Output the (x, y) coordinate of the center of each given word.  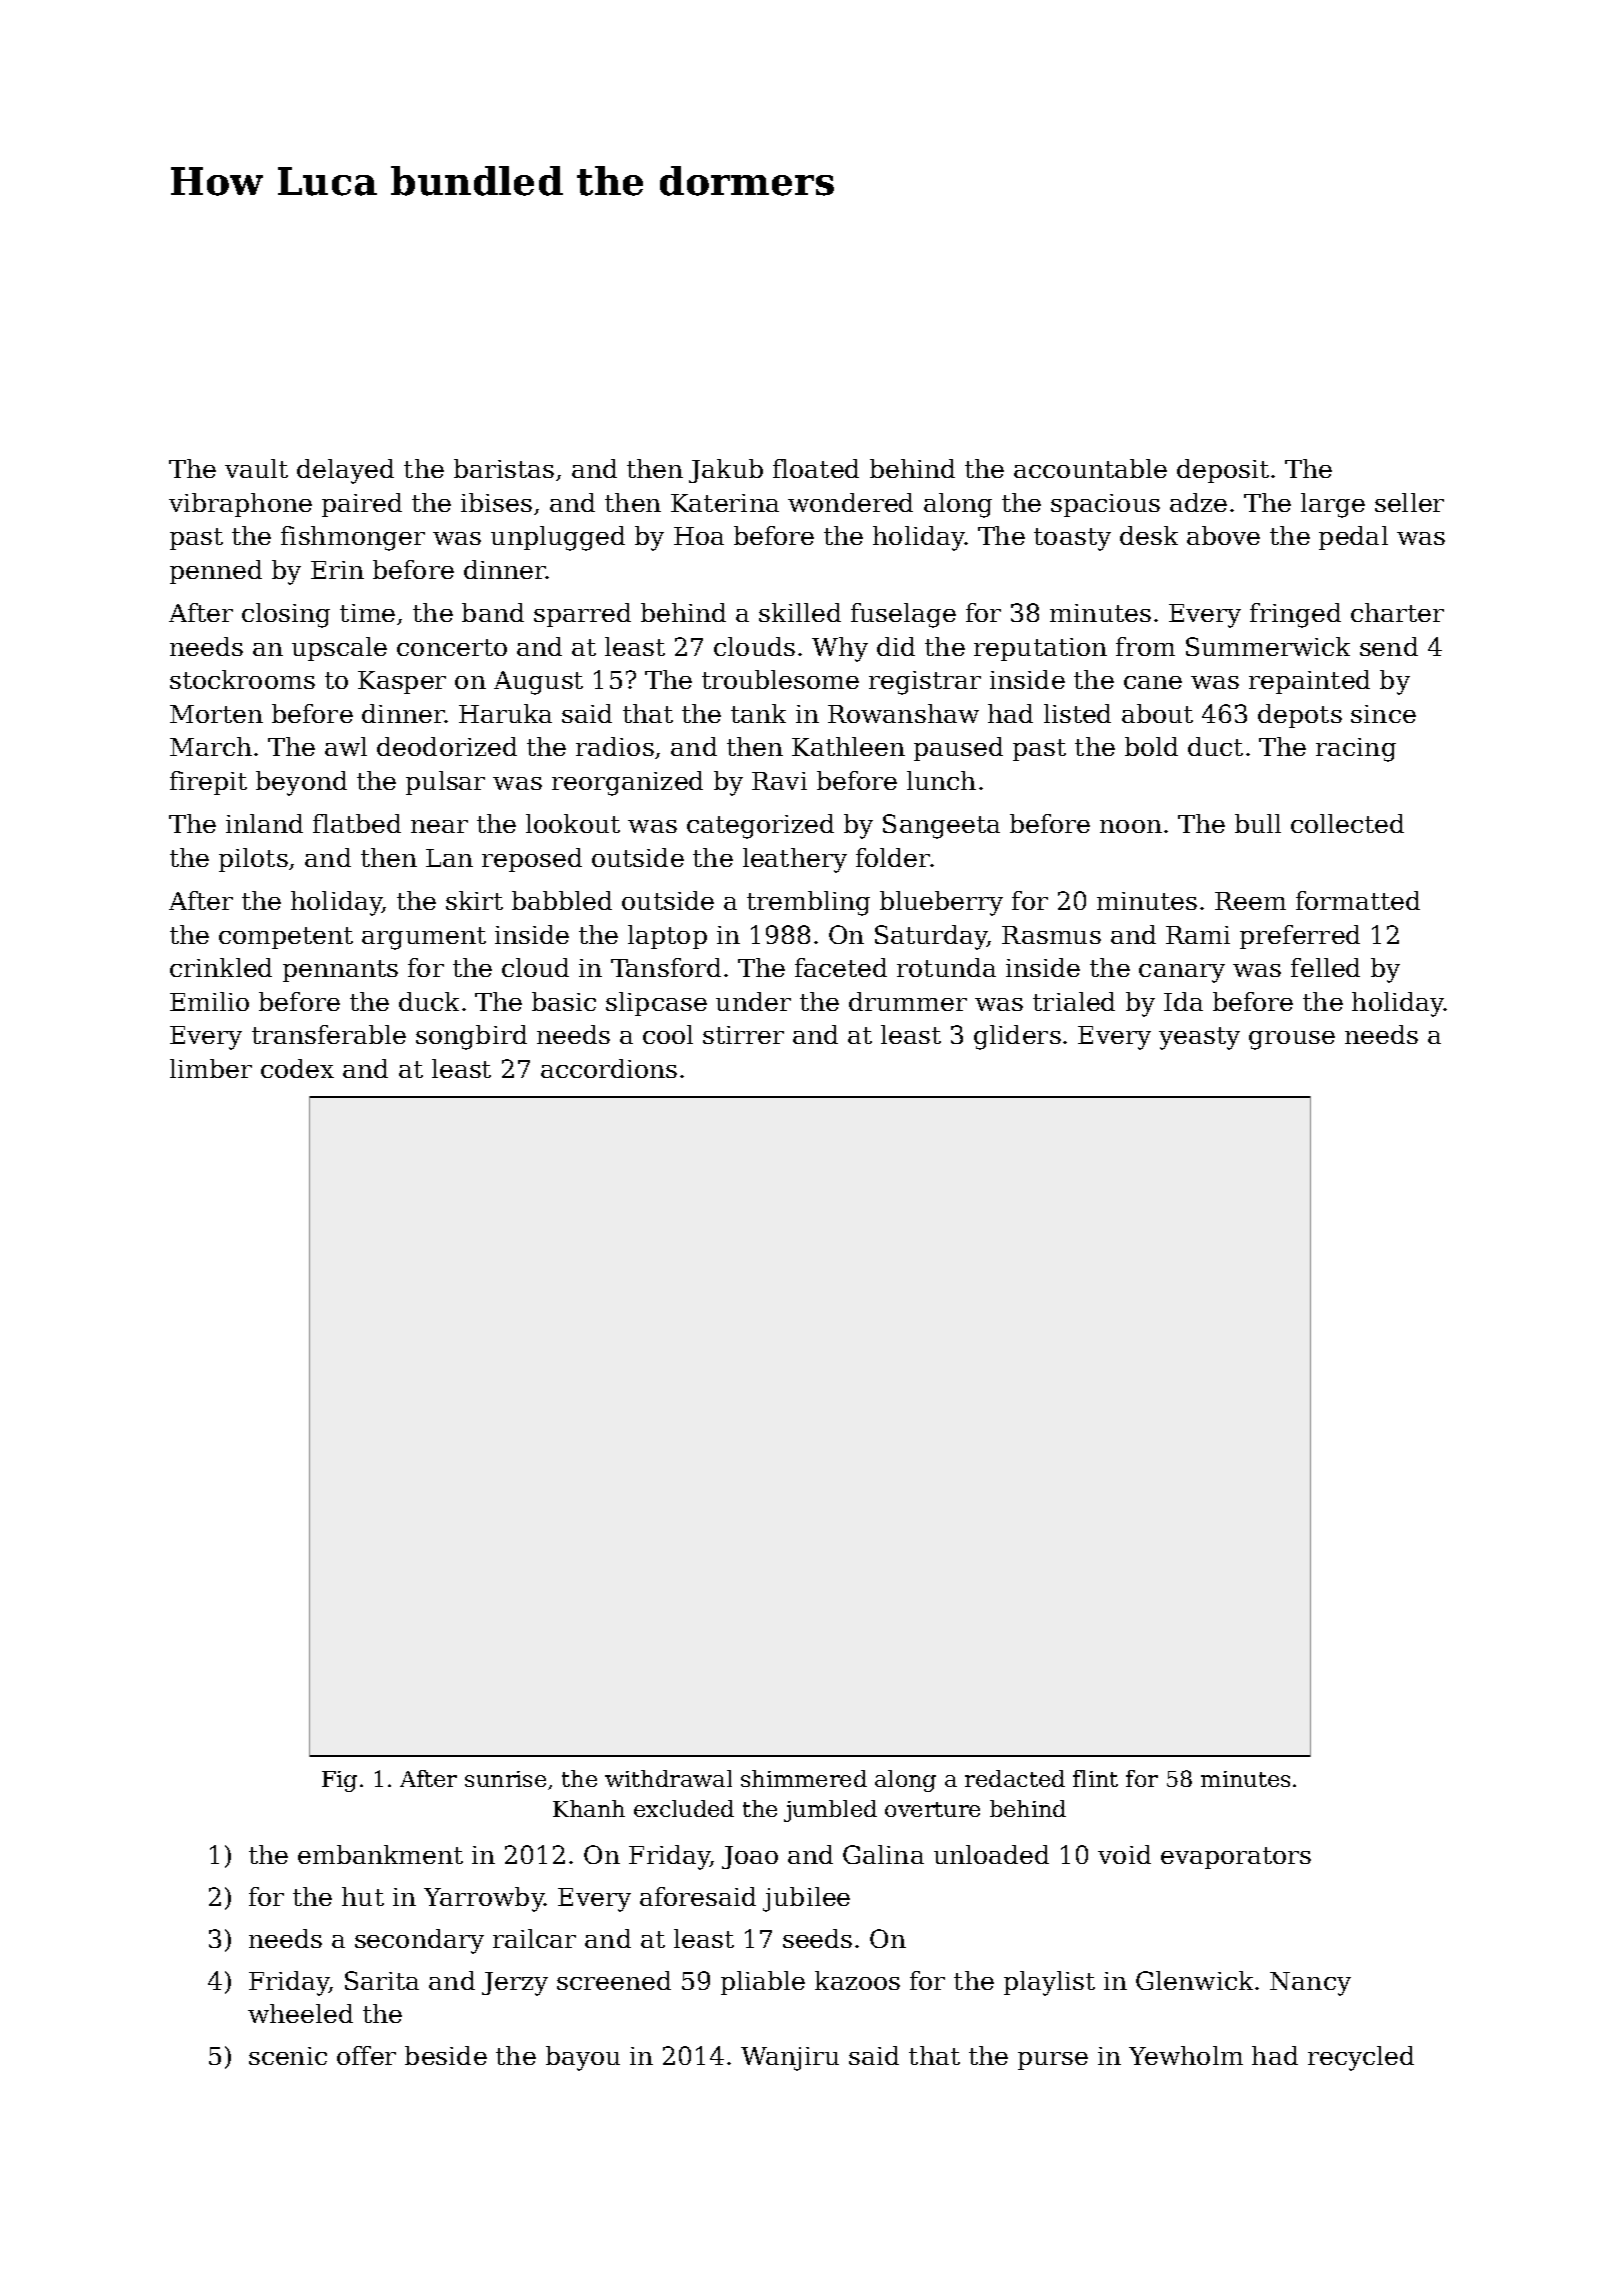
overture (932, 1809)
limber (211, 1068)
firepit (208, 783)
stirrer (743, 1035)
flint (1095, 1778)
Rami (1198, 935)
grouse (1292, 1040)
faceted (841, 967)
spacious (1105, 505)
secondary (419, 1941)
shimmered (804, 1778)
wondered (850, 502)
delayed (345, 471)
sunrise (505, 1779)
